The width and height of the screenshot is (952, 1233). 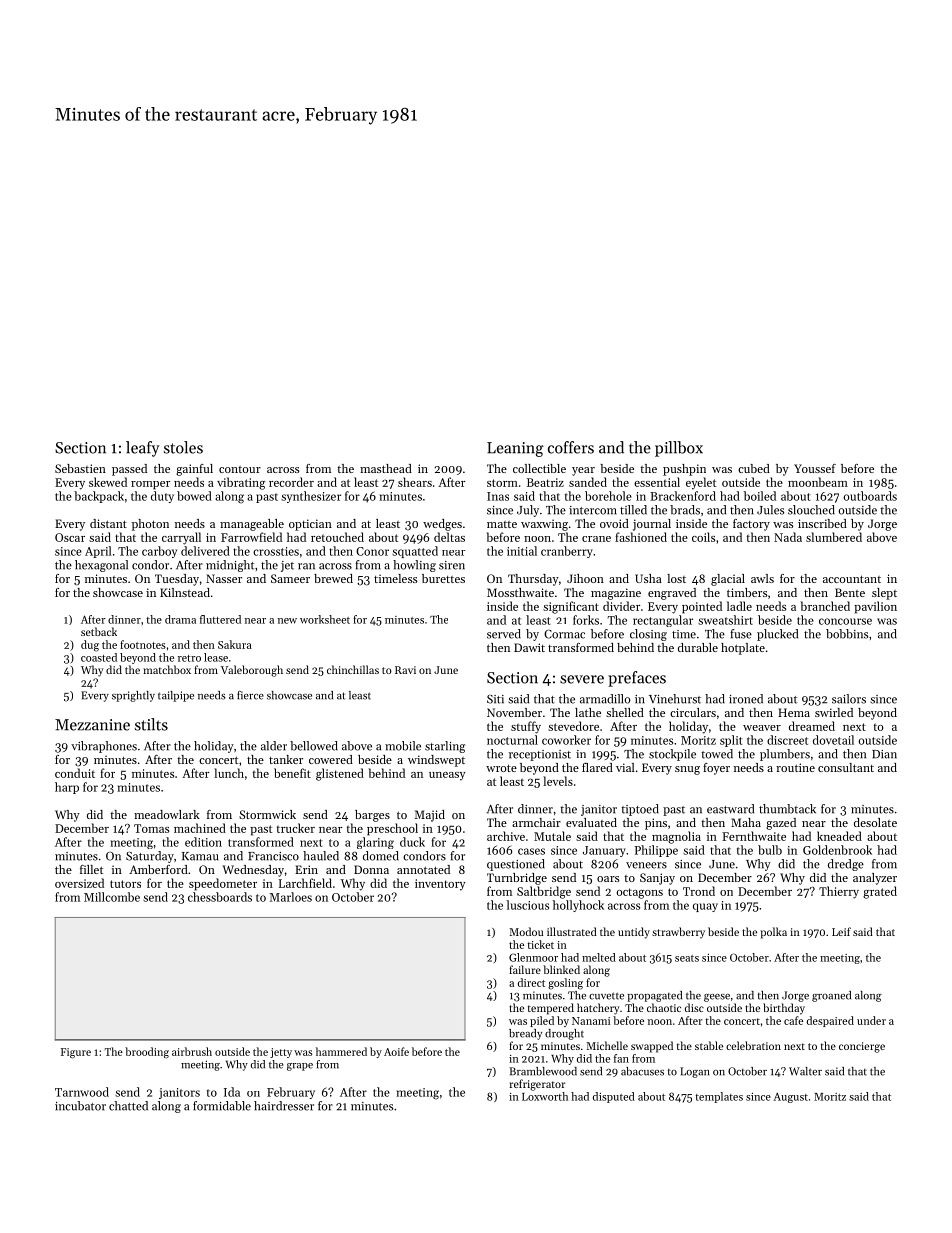 What do you see at coordinates (284, 1106) in the screenshot?
I see `hairdresser` at bounding box center [284, 1106].
